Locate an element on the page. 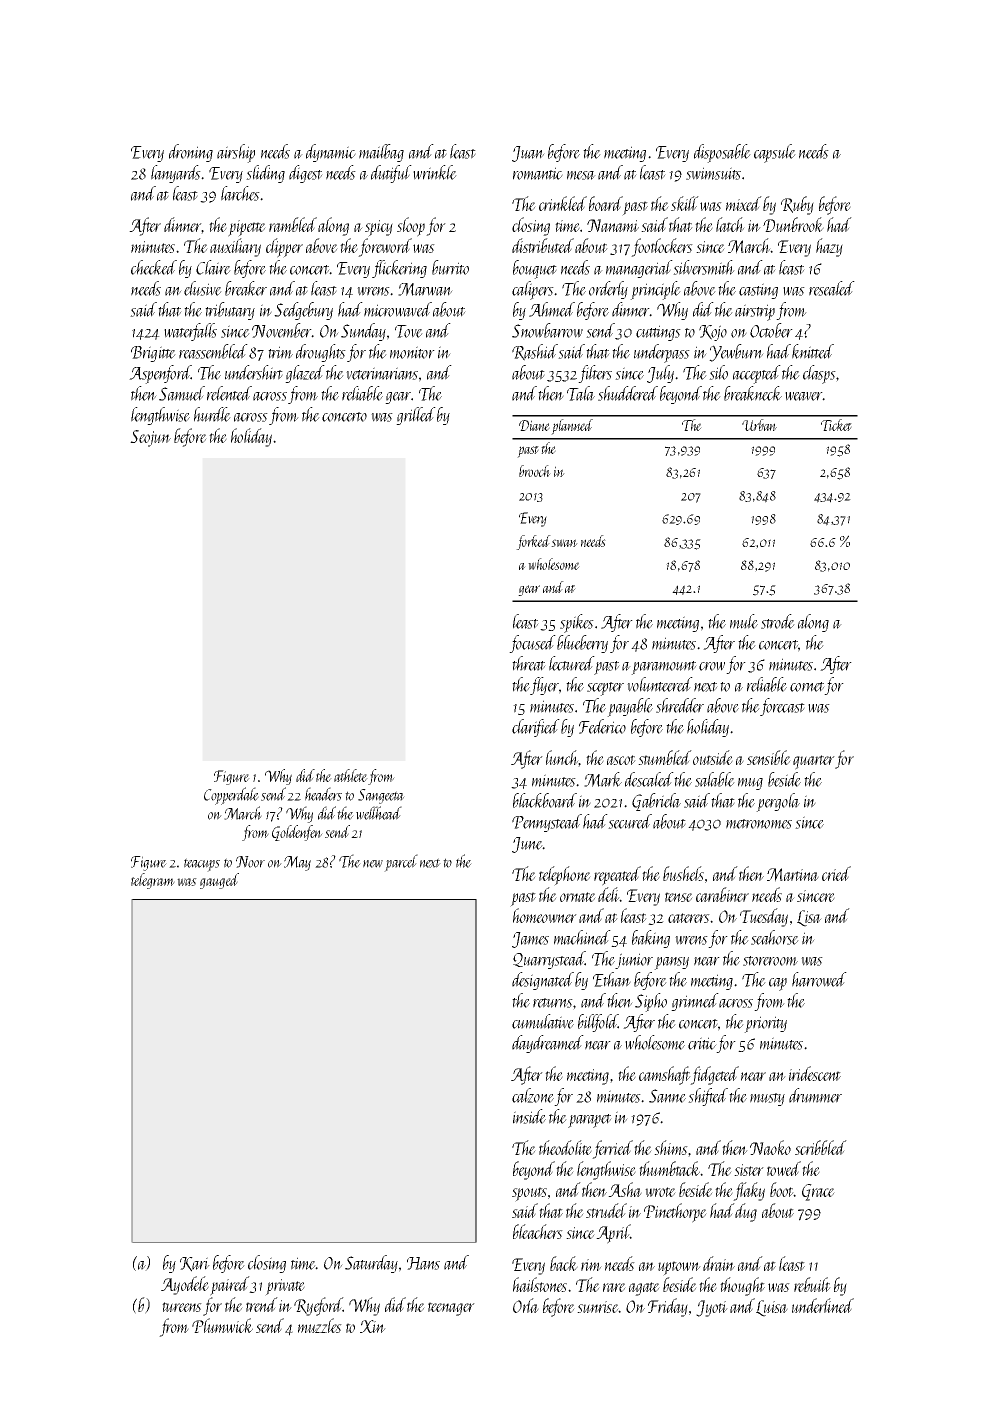 The image size is (989, 1405). parcel is located at coordinates (401, 863).
